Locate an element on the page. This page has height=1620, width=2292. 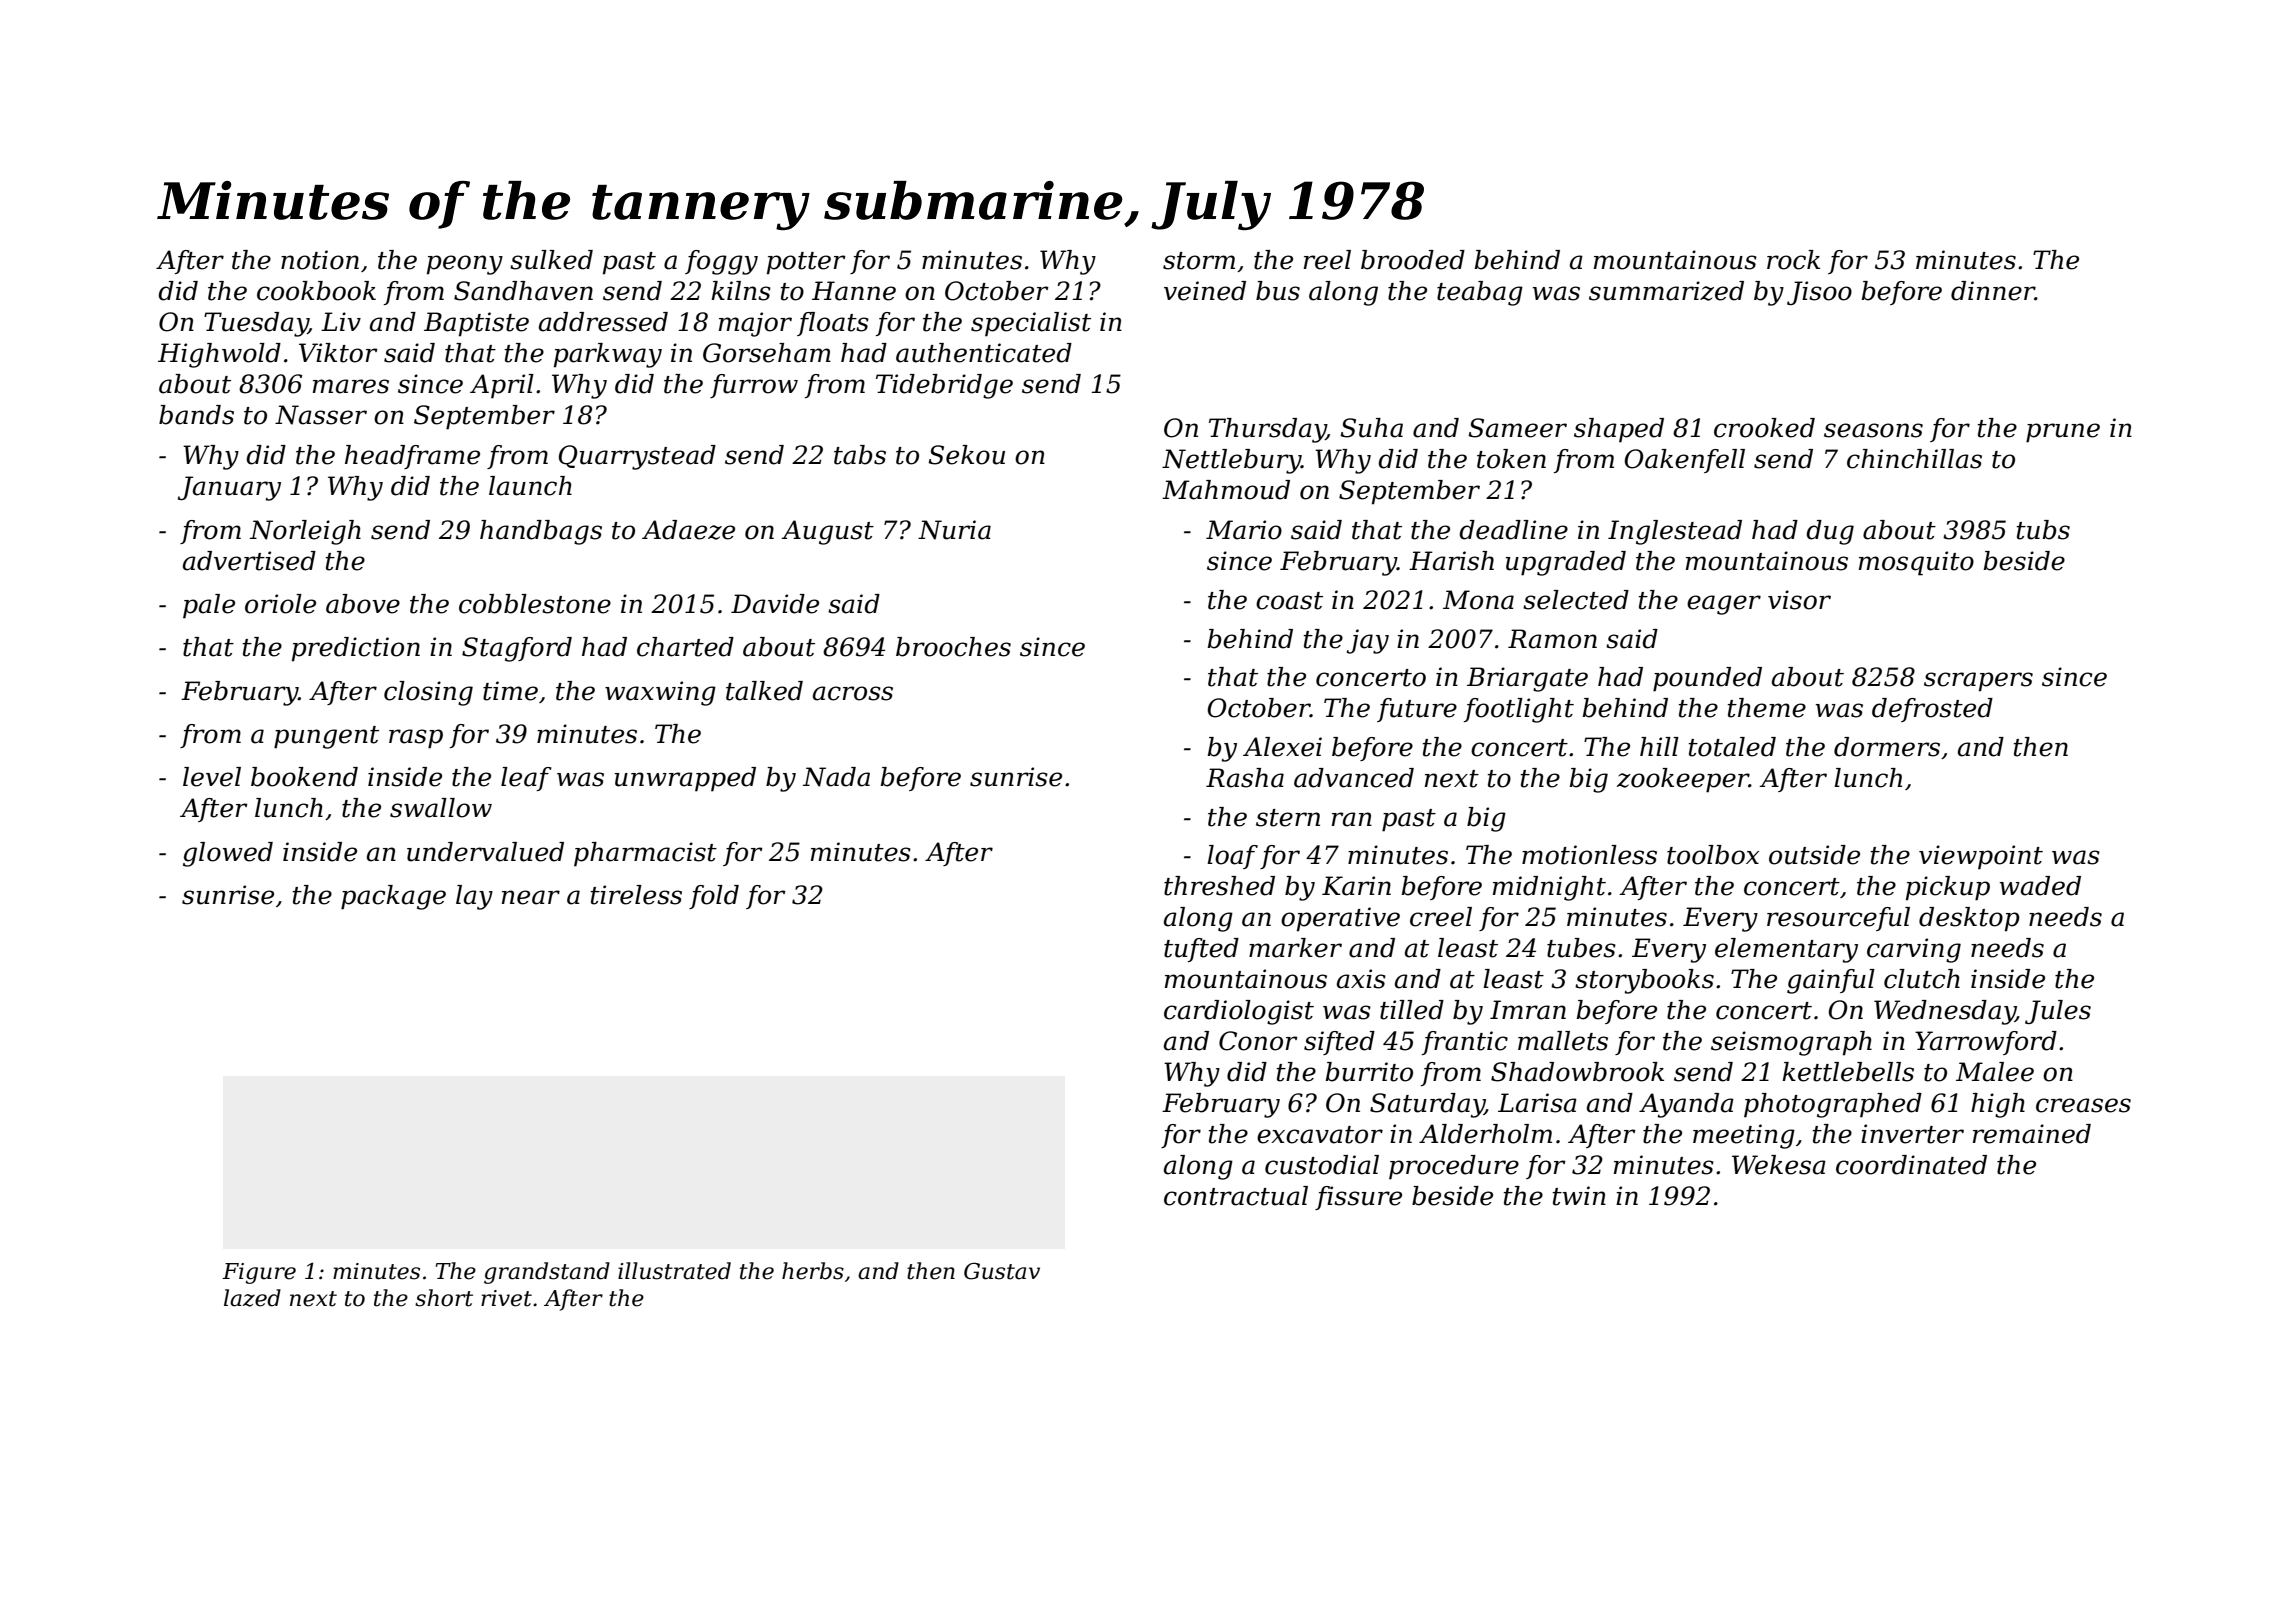
twin is located at coordinates (1579, 1196).
